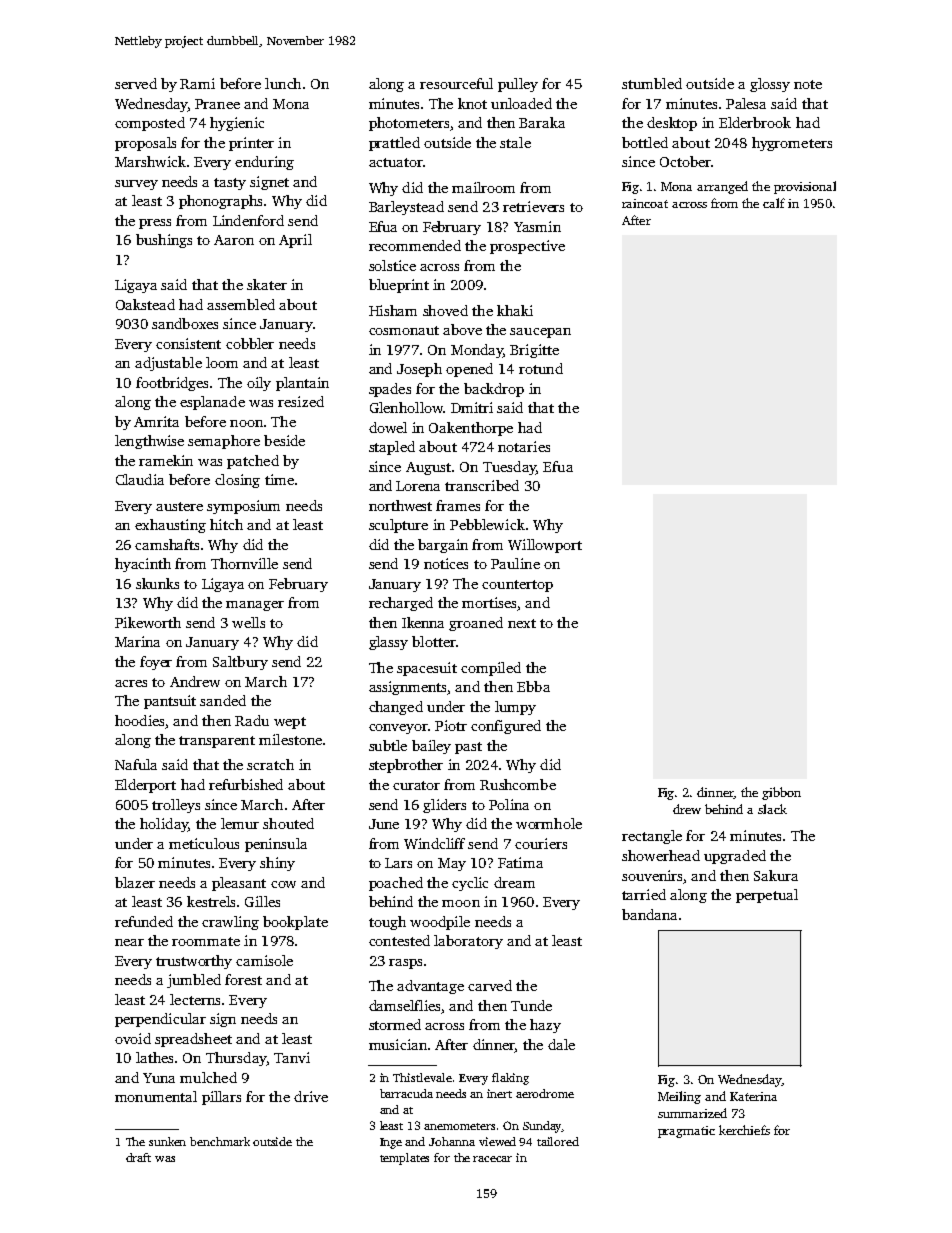  I want to click on gliders, so click(444, 806).
